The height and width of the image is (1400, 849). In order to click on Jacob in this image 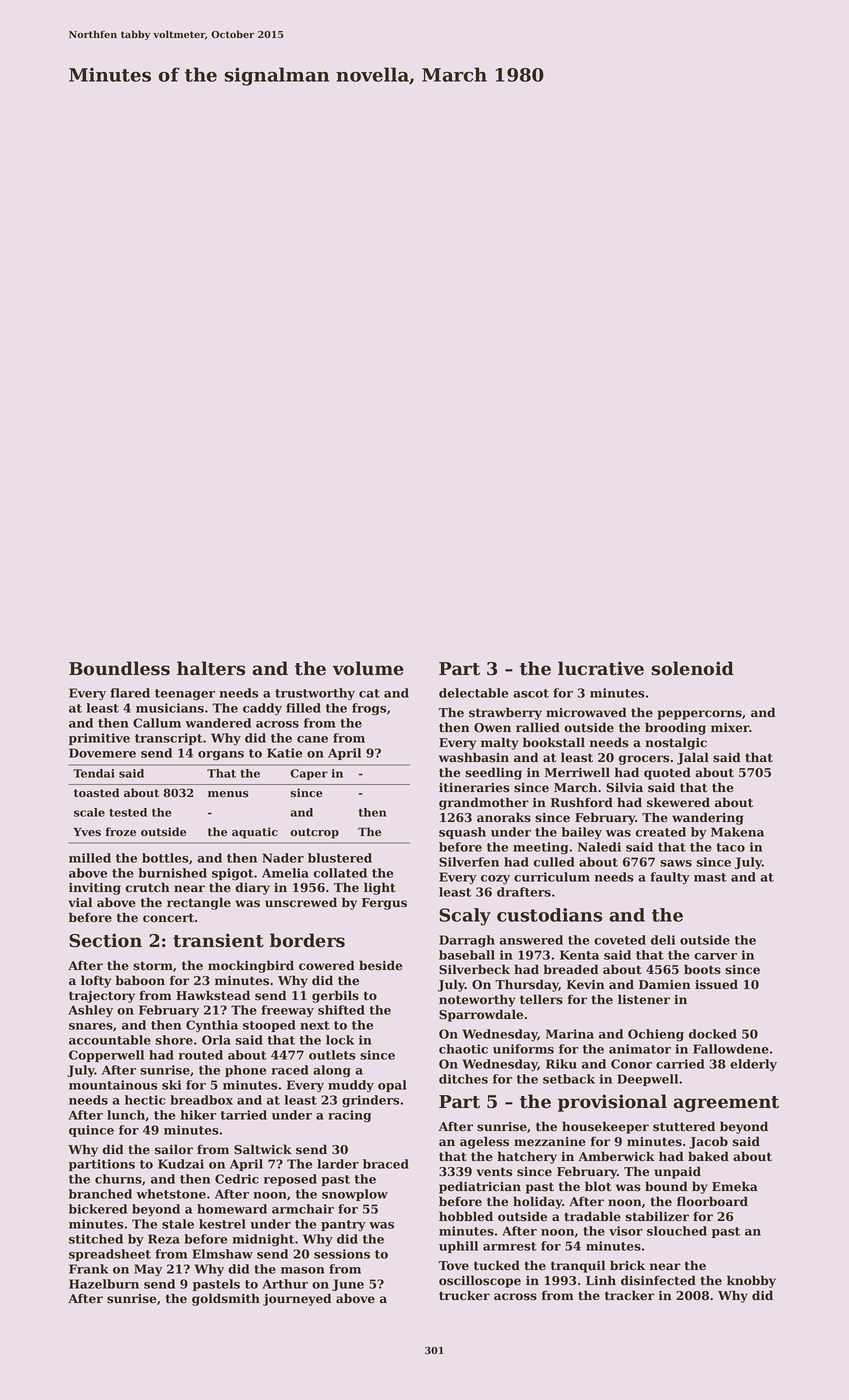, I will do `click(708, 1142)`.
